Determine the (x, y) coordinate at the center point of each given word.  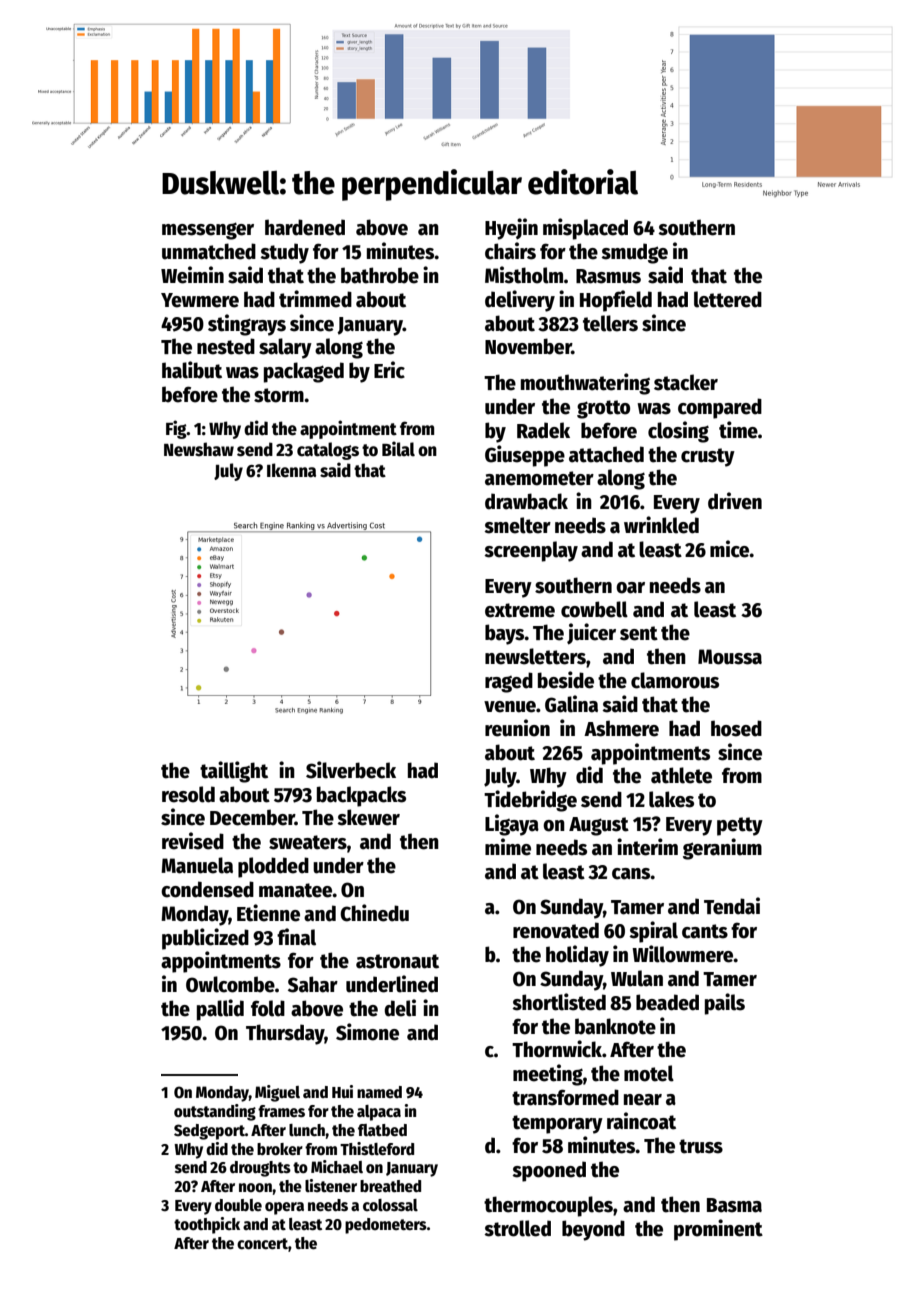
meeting (548, 1075)
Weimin (192, 275)
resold (188, 794)
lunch (307, 1130)
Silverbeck (351, 770)
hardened (305, 227)
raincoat (641, 1121)
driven (735, 501)
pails (725, 1004)
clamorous (675, 680)
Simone (367, 1032)
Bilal (398, 449)
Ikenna (291, 470)
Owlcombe (230, 984)
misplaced (585, 229)
